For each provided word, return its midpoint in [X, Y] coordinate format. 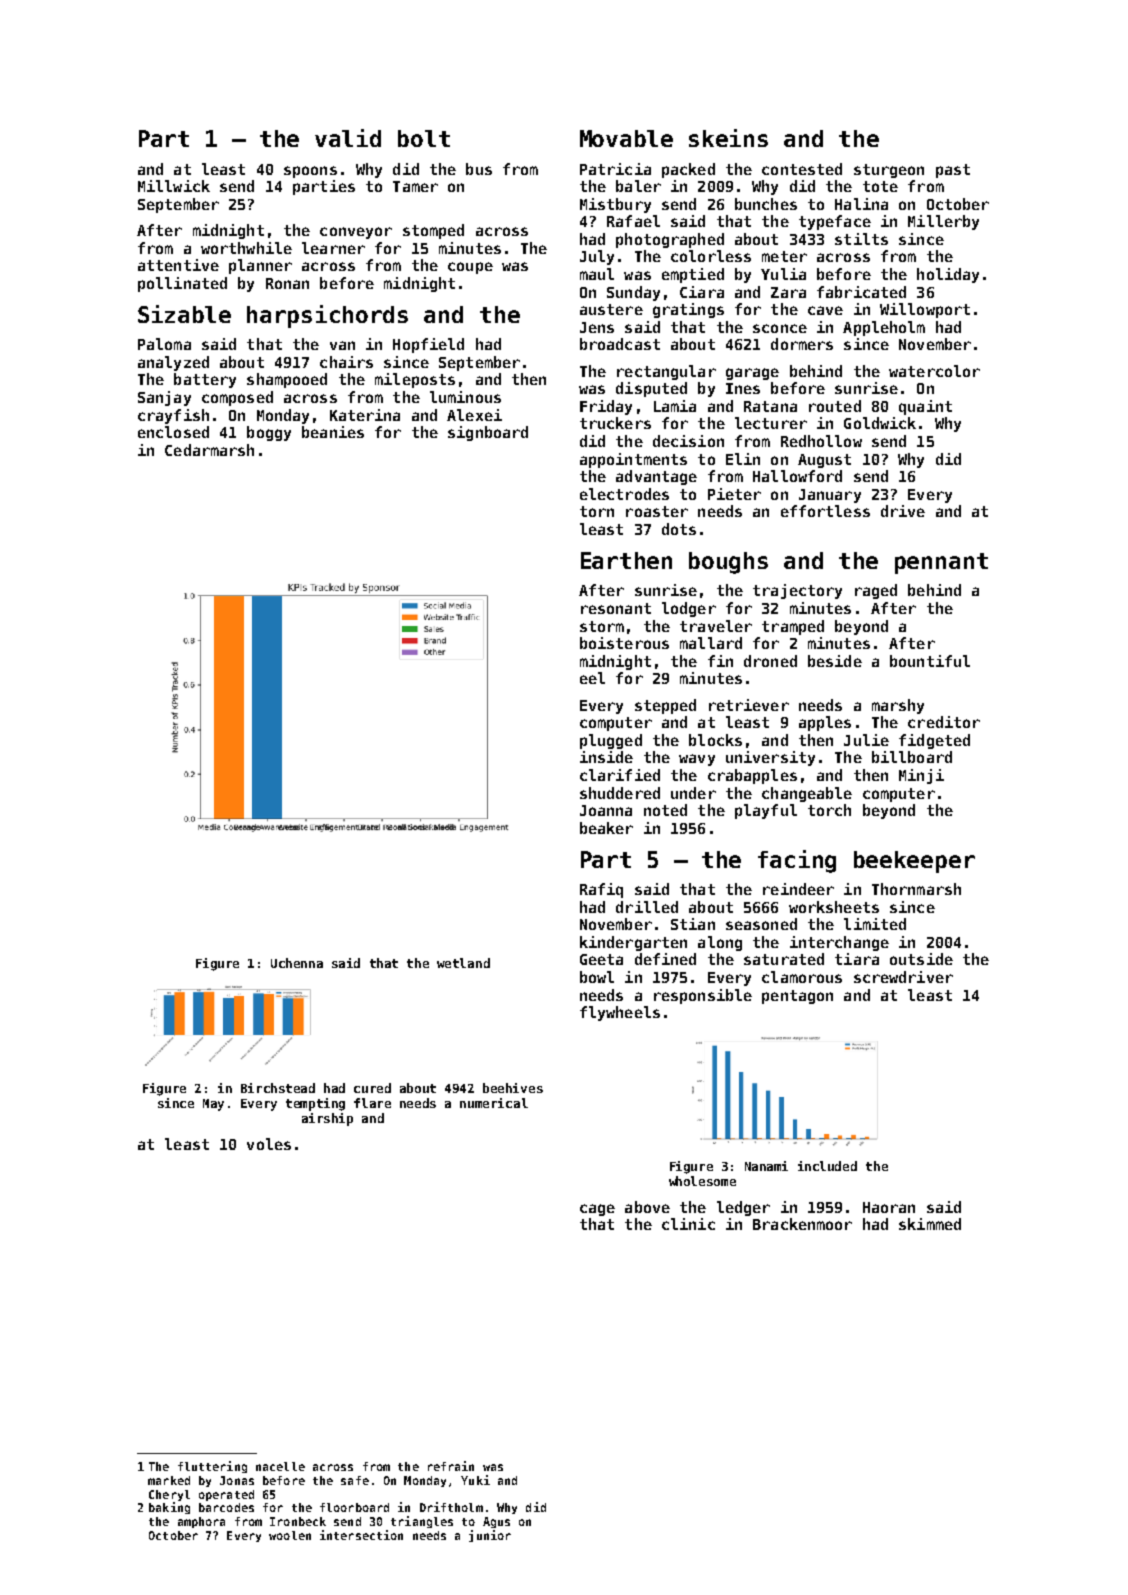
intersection [361, 1535]
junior [490, 1536]
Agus [496, 1522]
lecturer [771, 423]
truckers [615, 423]
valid [348, 138]
